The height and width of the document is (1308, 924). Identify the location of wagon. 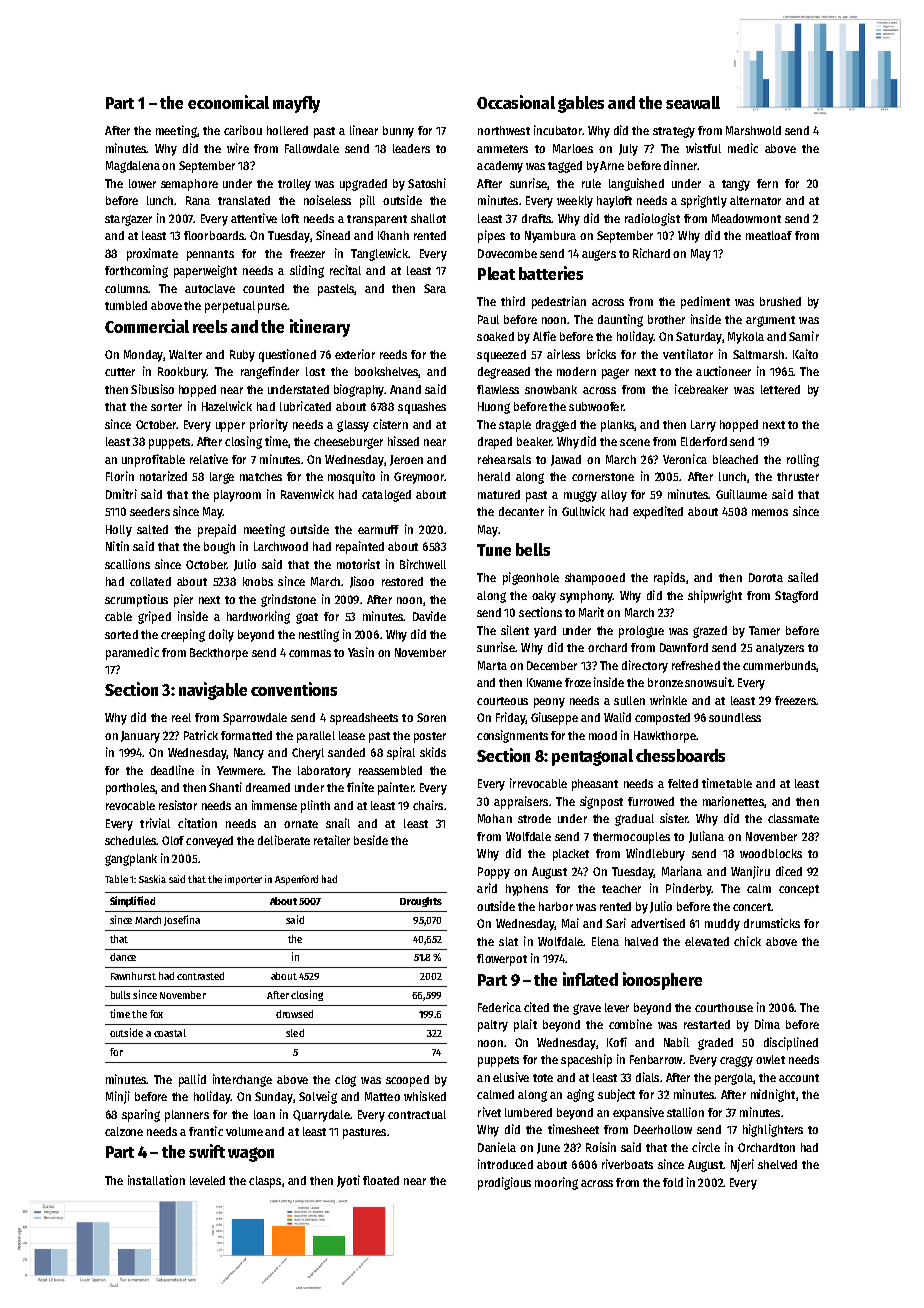
(251, 1154).
